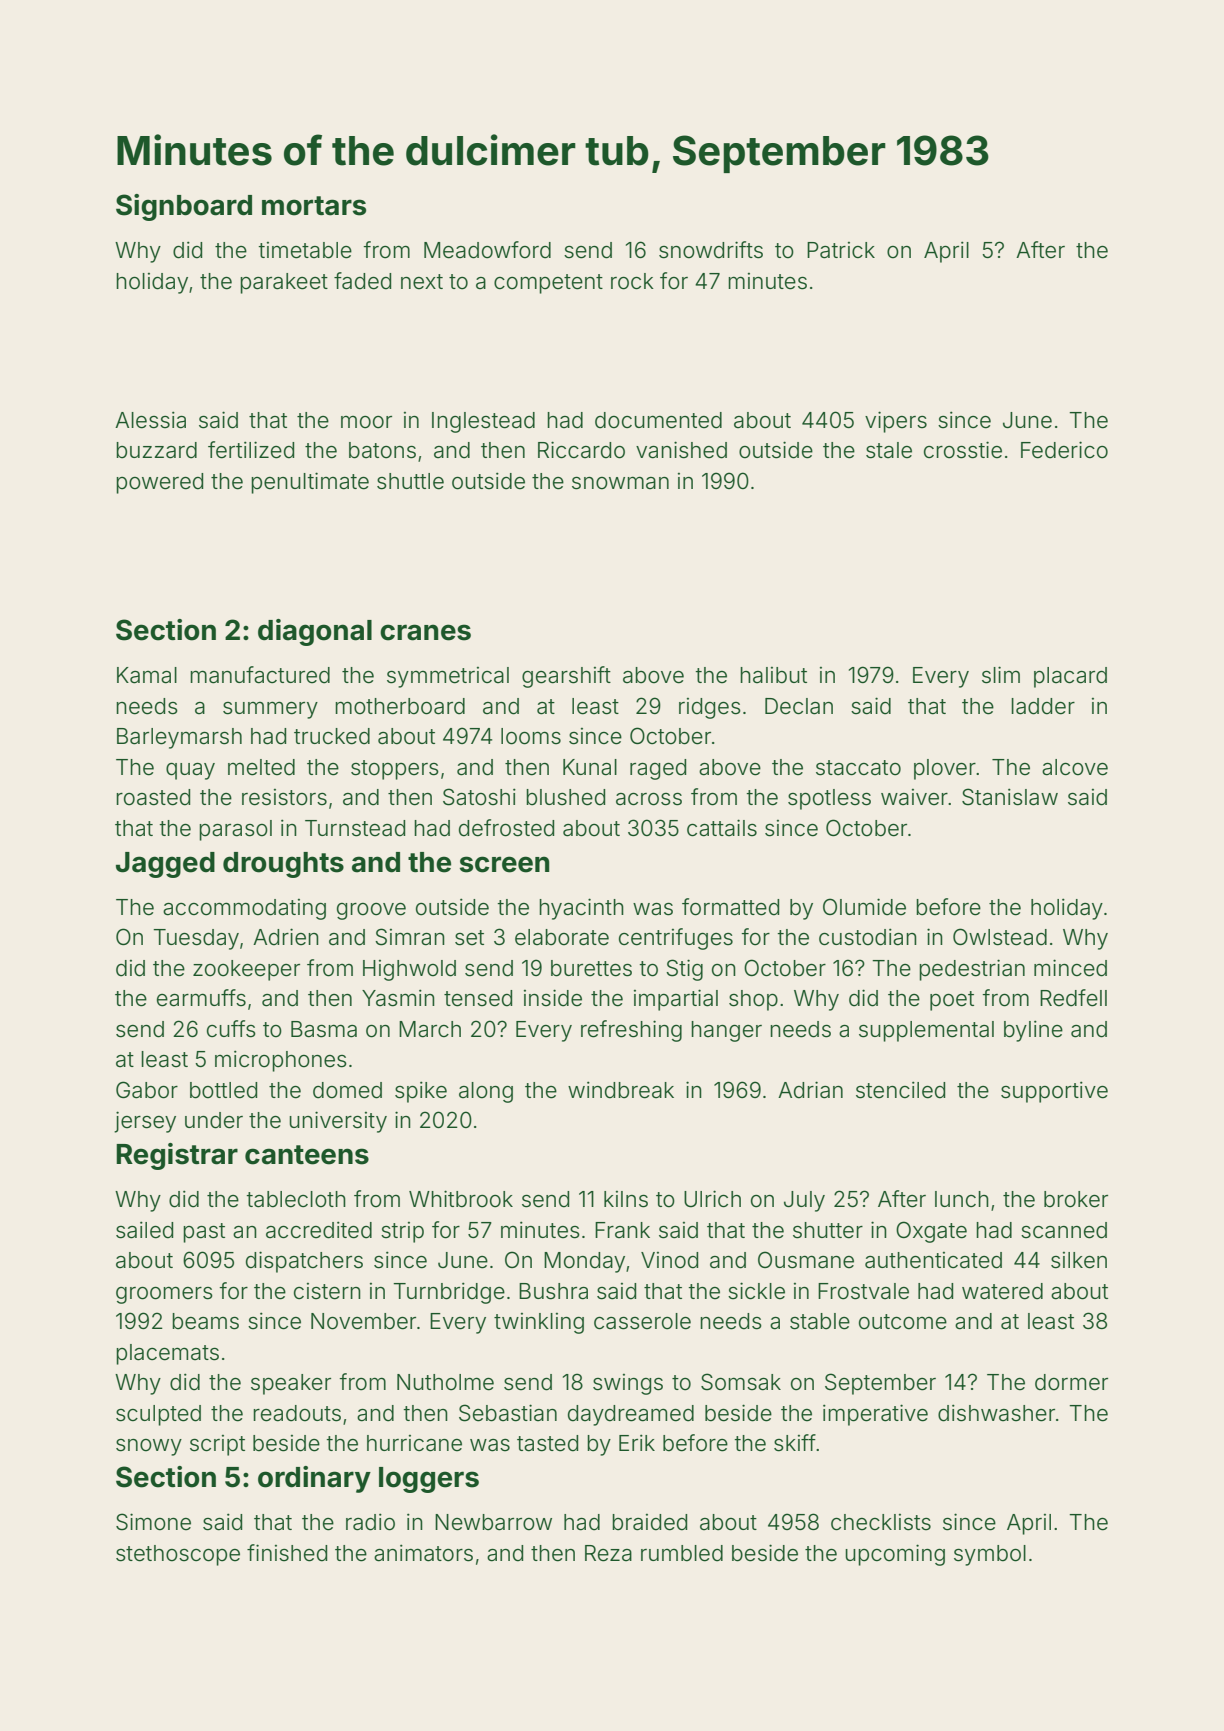 This page has width=1224, height=1731. Describe the element at coordinates (327, 1291) in the page. I see `cistern` at that location.
